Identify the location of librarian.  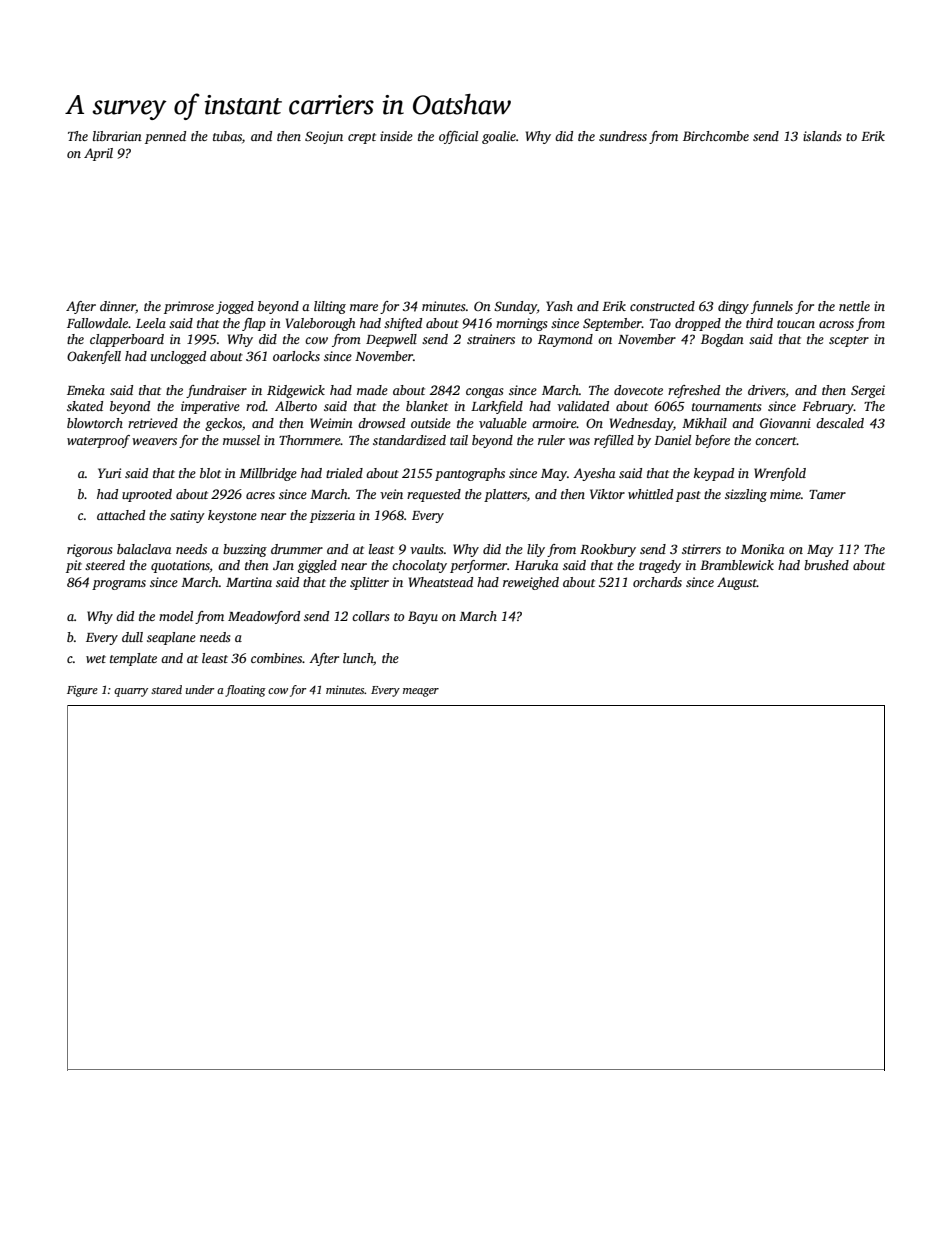
(117, 136).
